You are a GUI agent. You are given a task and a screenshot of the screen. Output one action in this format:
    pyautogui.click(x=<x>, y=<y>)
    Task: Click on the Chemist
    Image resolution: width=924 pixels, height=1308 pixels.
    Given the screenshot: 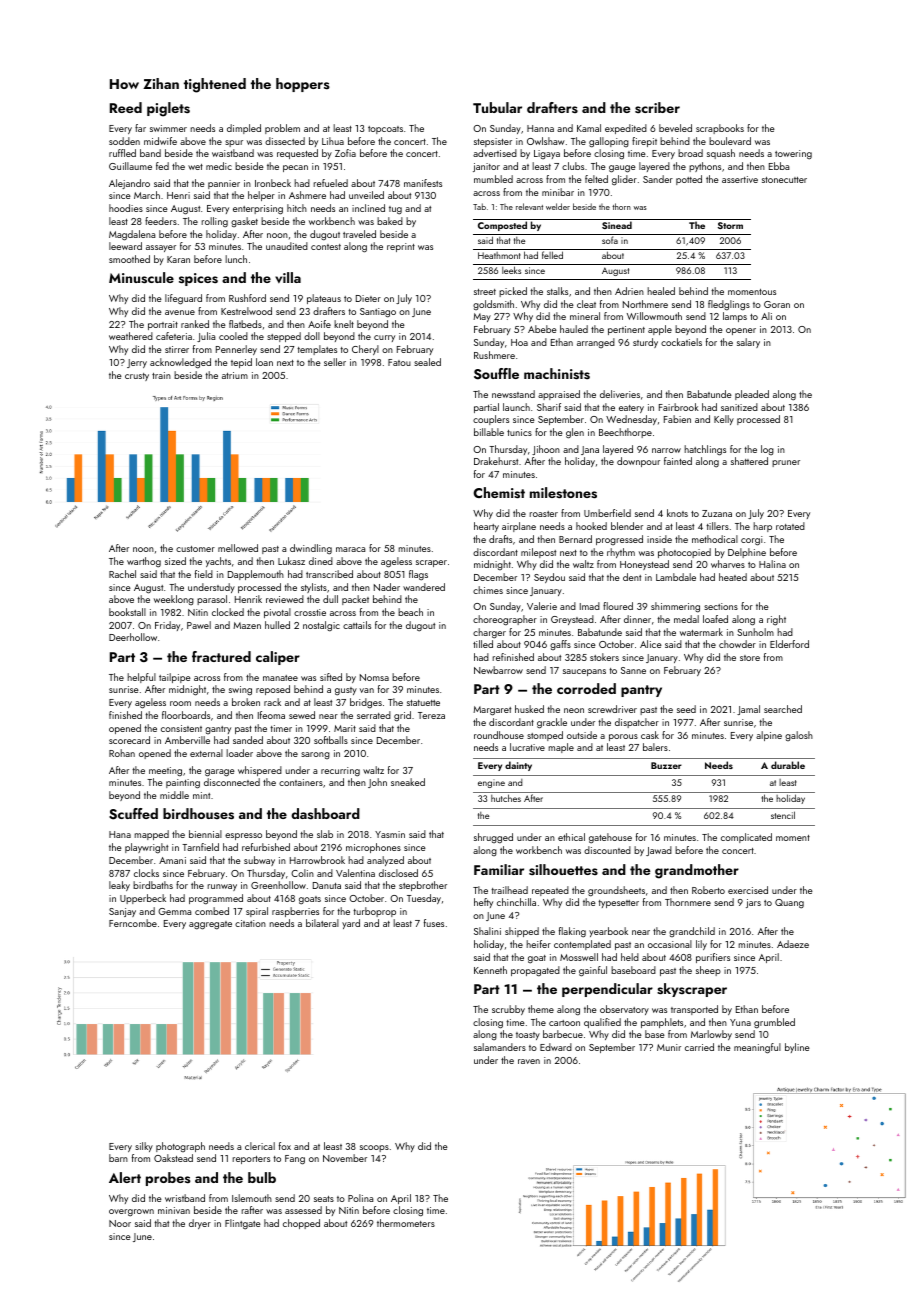 What is the action you would take?
    pyautogui.click(x=499, y=493)
